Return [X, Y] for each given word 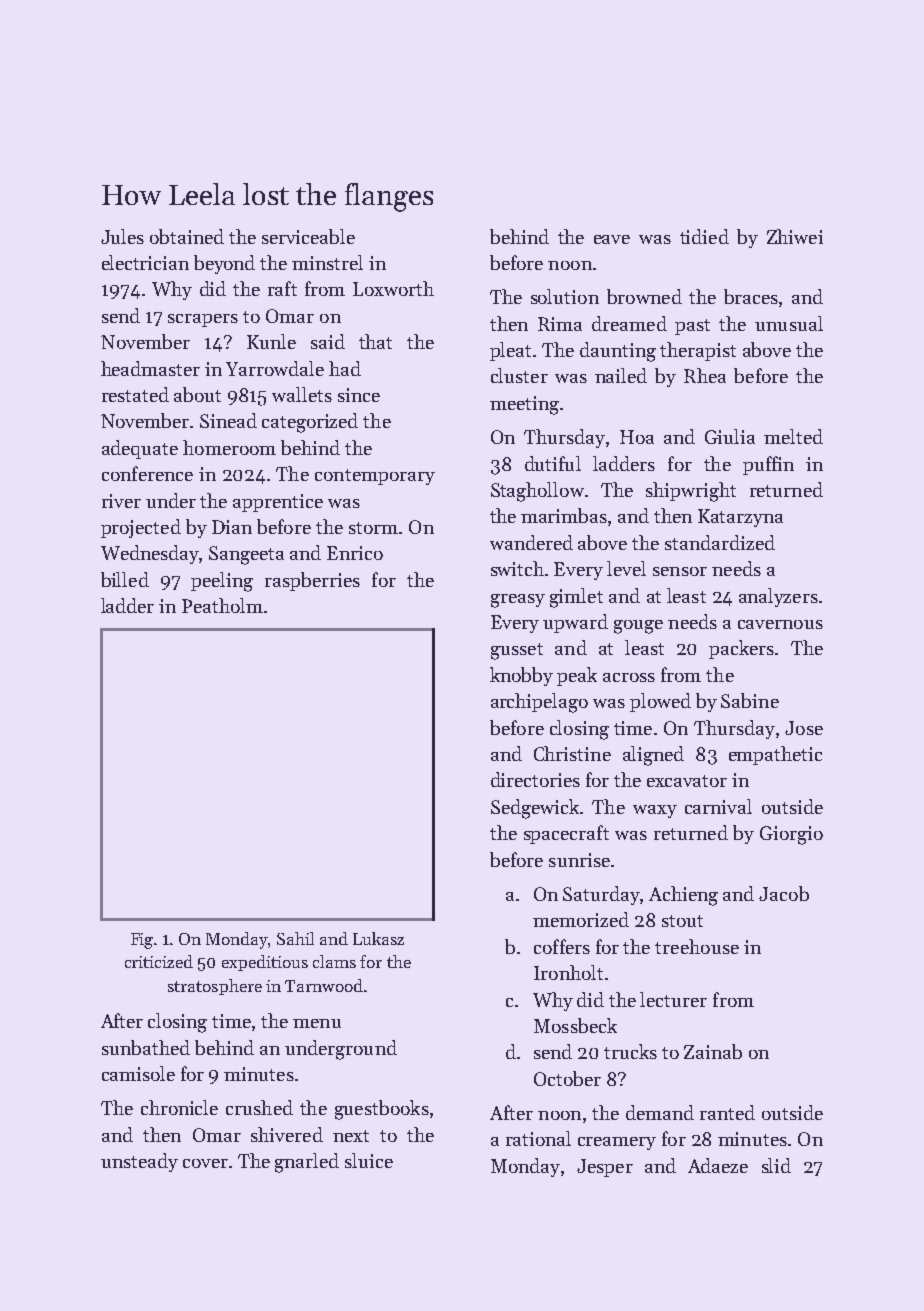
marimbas [564, 515]
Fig [143, 941]
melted [793, 436]
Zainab [713, 1051]
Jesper [605, 1168]
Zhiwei [795, 236]
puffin [768, 465]
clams [334, 961]
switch [517, 568]
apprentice [278, 503]
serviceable [308, 236]
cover [205, 1163]
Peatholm [222, 605]
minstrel [327, 262]
